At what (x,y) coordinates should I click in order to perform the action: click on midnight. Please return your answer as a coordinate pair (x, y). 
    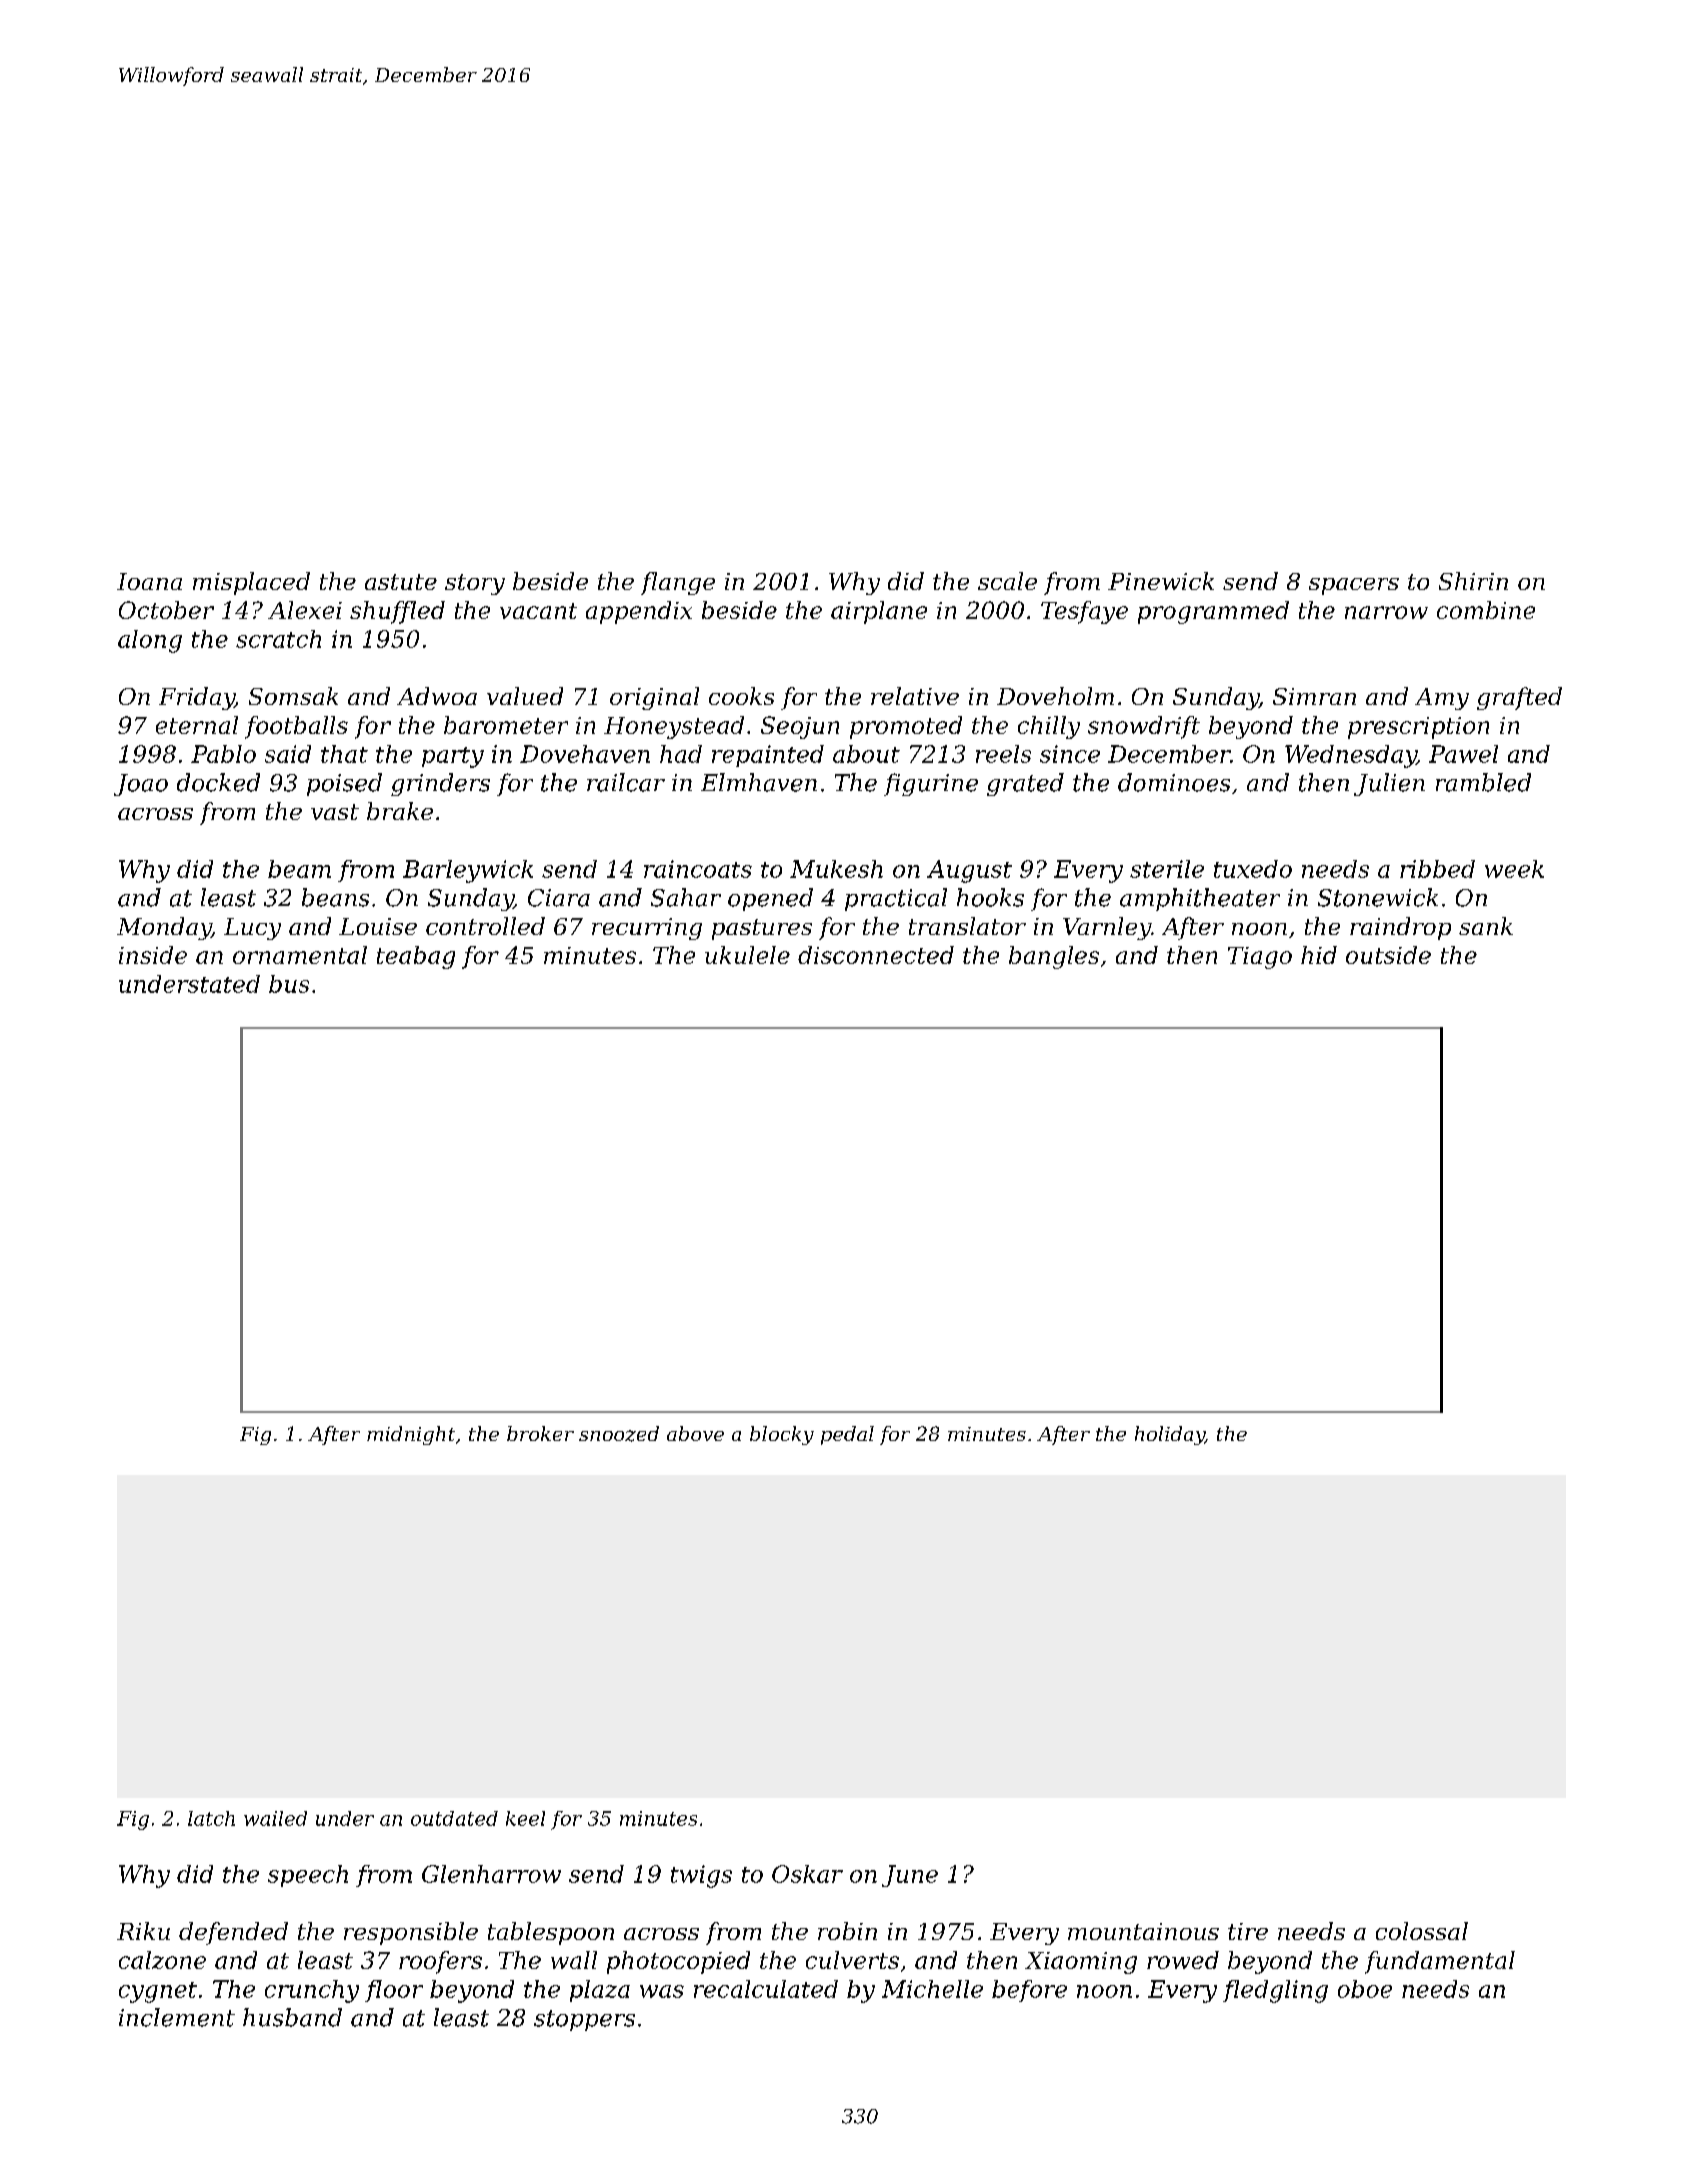
    Looking at the image, I should click on (411, 1435).
